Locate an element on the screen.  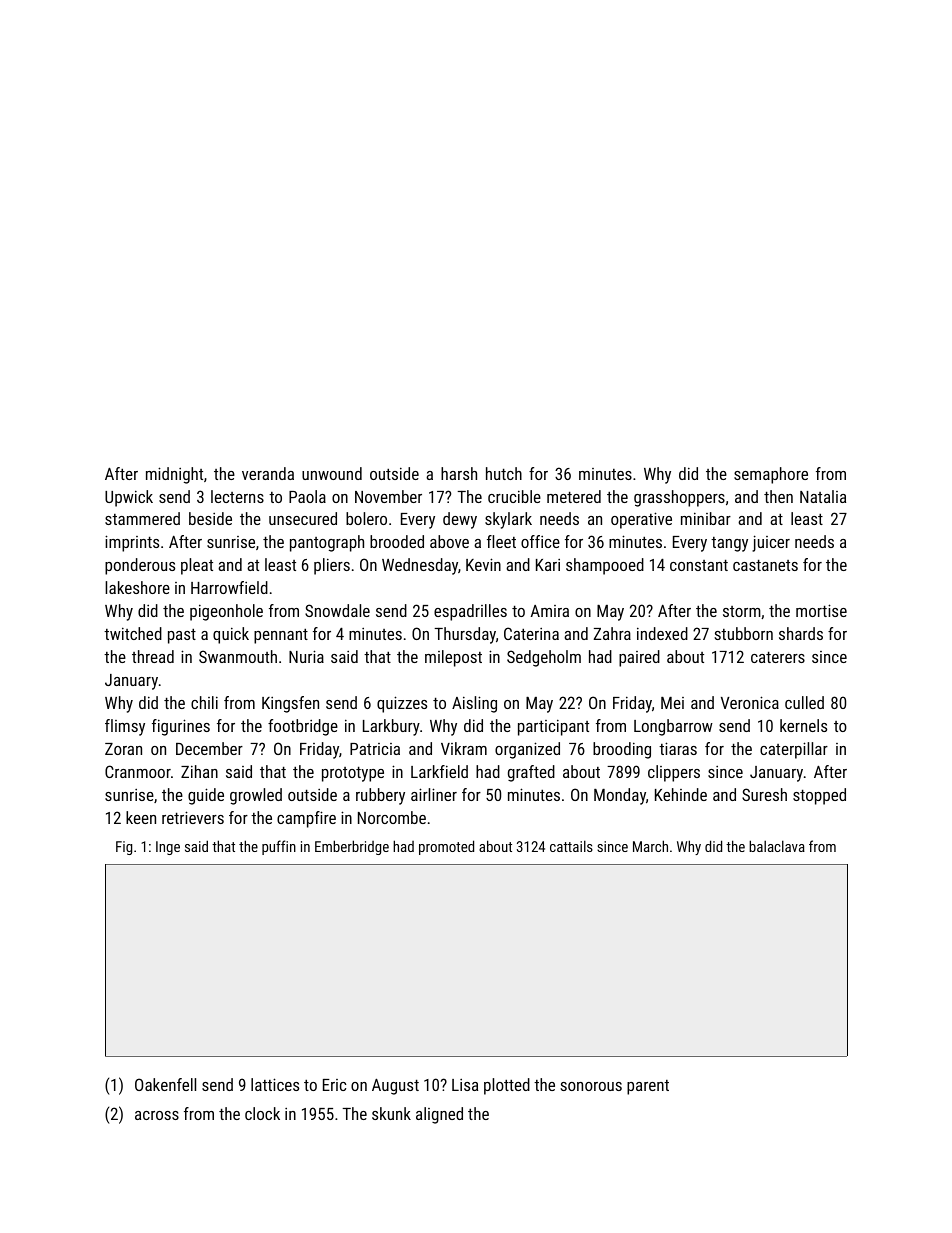
rubbery is located at coordinates (380, 796).
